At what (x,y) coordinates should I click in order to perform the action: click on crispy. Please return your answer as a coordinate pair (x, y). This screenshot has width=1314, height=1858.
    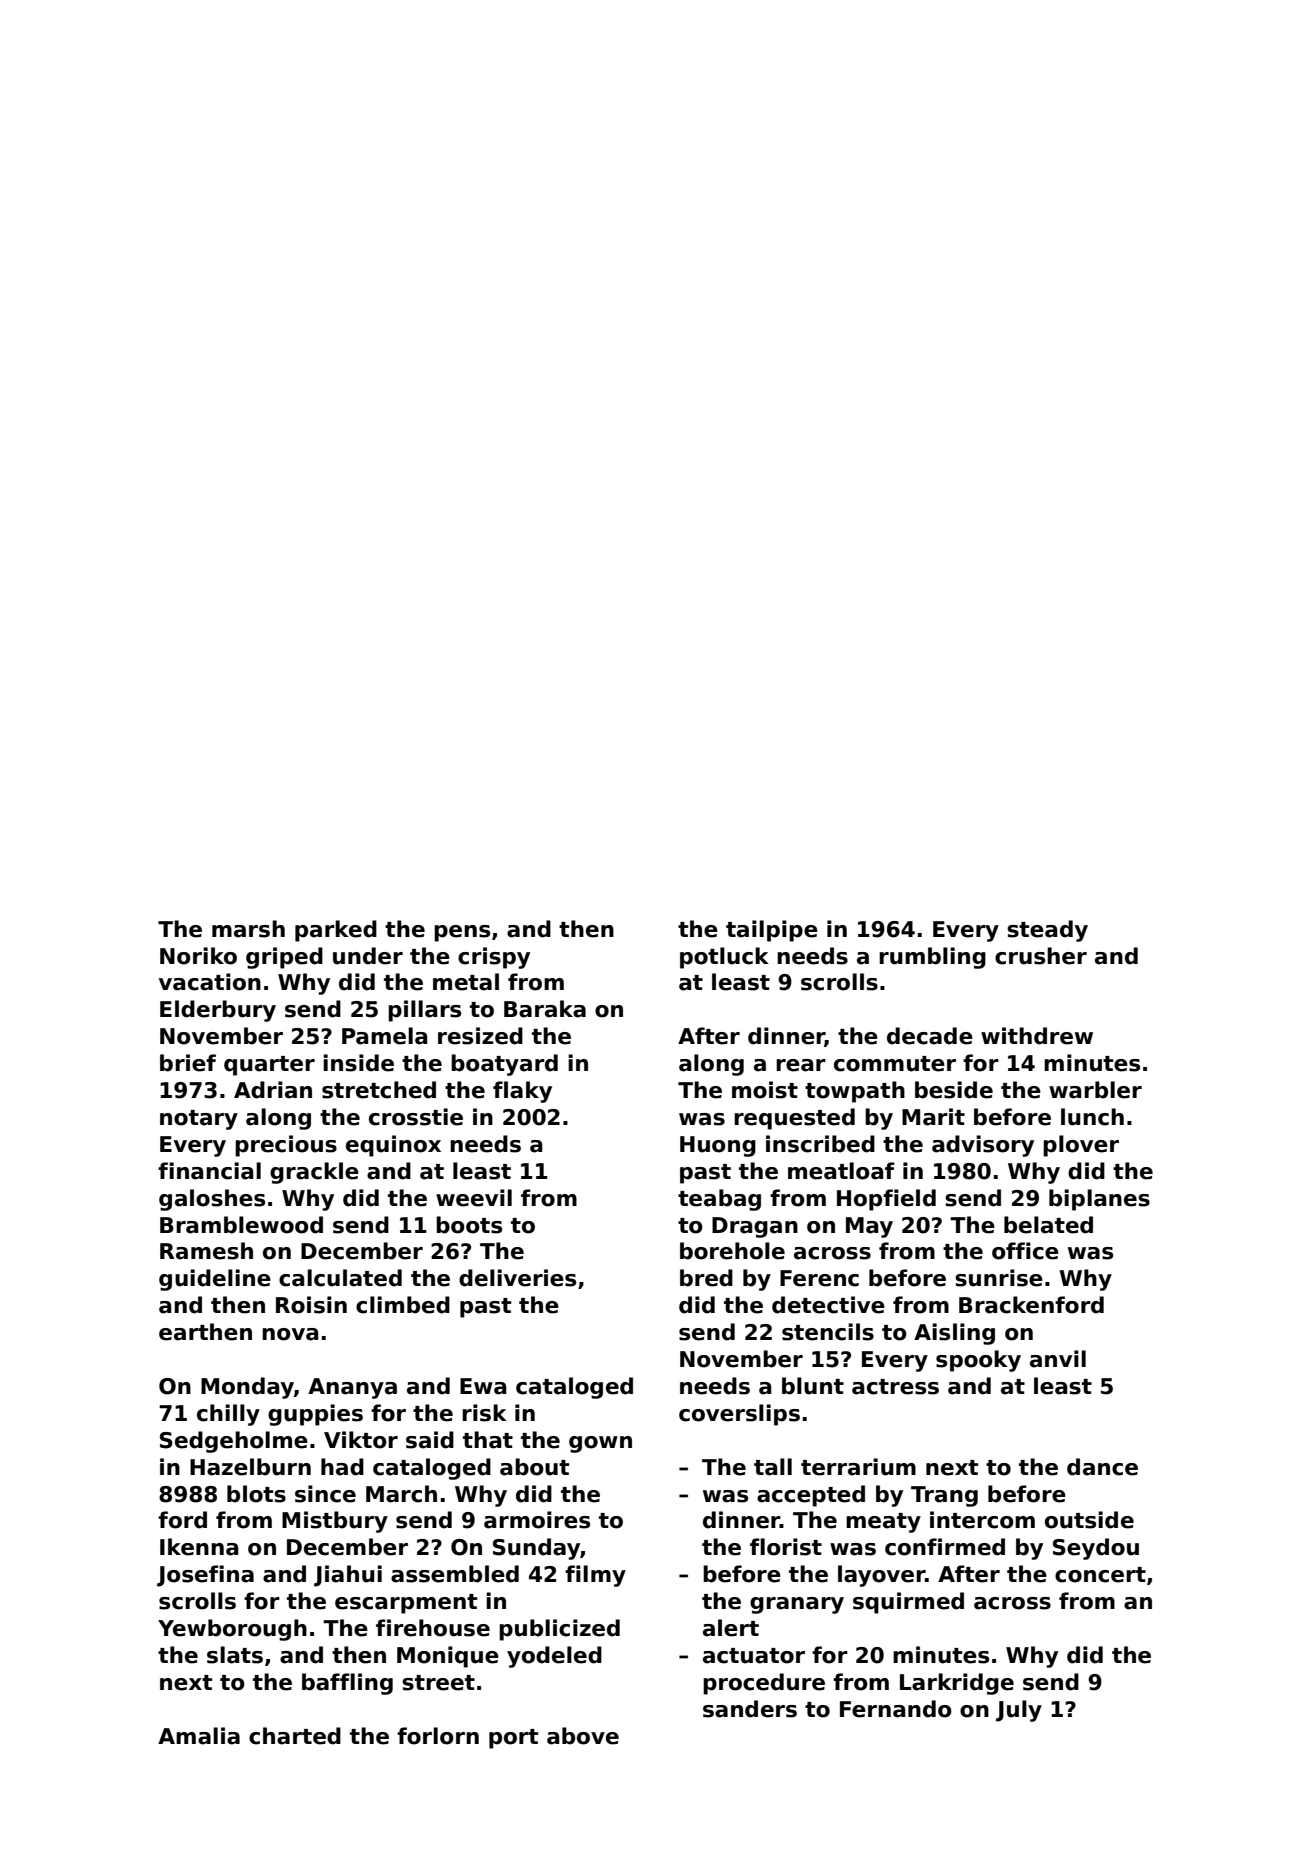
    Looking at the image, I should click on (494, 958).
